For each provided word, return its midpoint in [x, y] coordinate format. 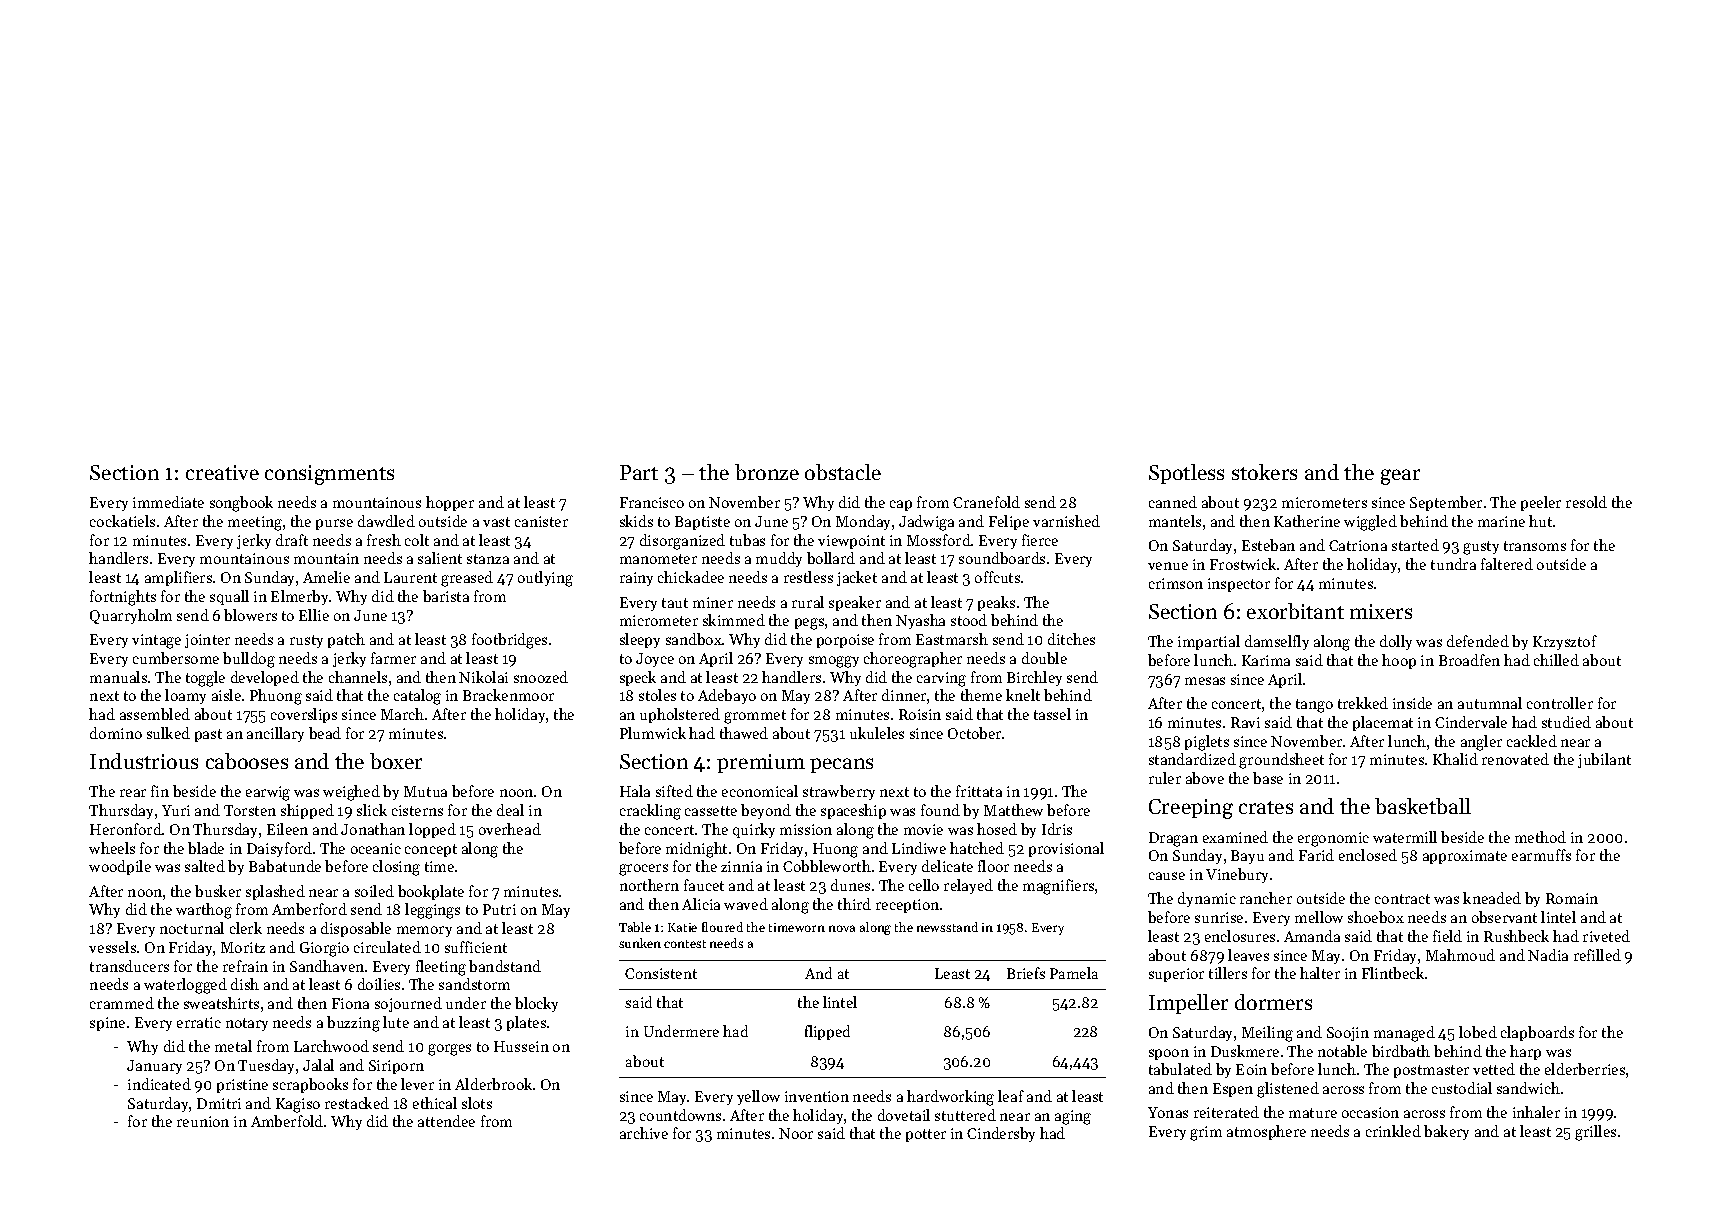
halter [1320, 973]
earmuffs [1541, 855]
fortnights [123, 598]
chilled [1556, 660]
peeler [1541, 503]
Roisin [920, 714]
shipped [307, 811]
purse [334, 524]
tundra [1453, 564]
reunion [203, 1121]
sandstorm [474, 984]
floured [722, 927]
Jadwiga [926, 523]
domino [116, 733]
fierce [1040, 540]
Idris [1057, 829]
